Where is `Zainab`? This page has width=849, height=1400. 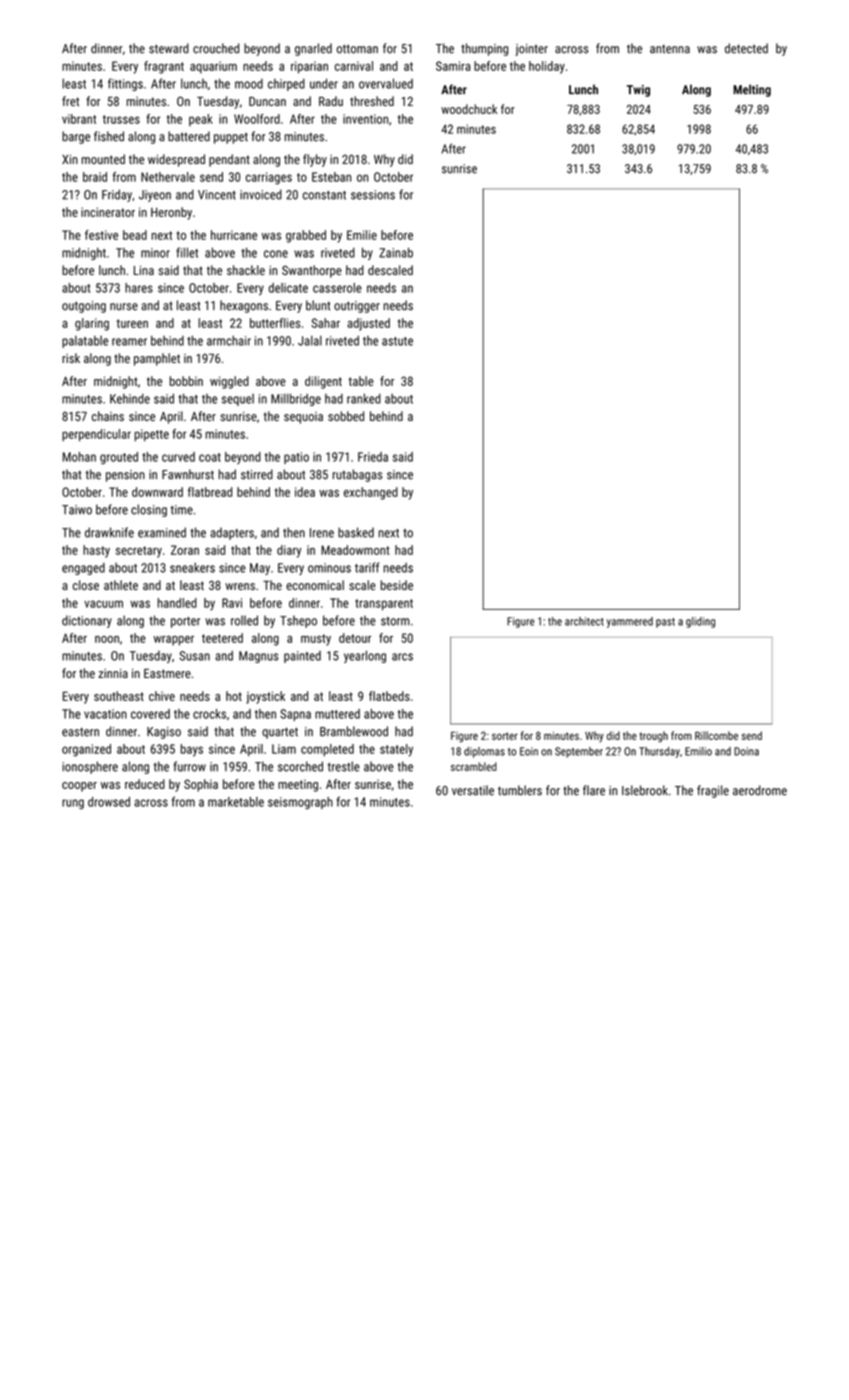 Zainab is located at coordinates (396, 252).
